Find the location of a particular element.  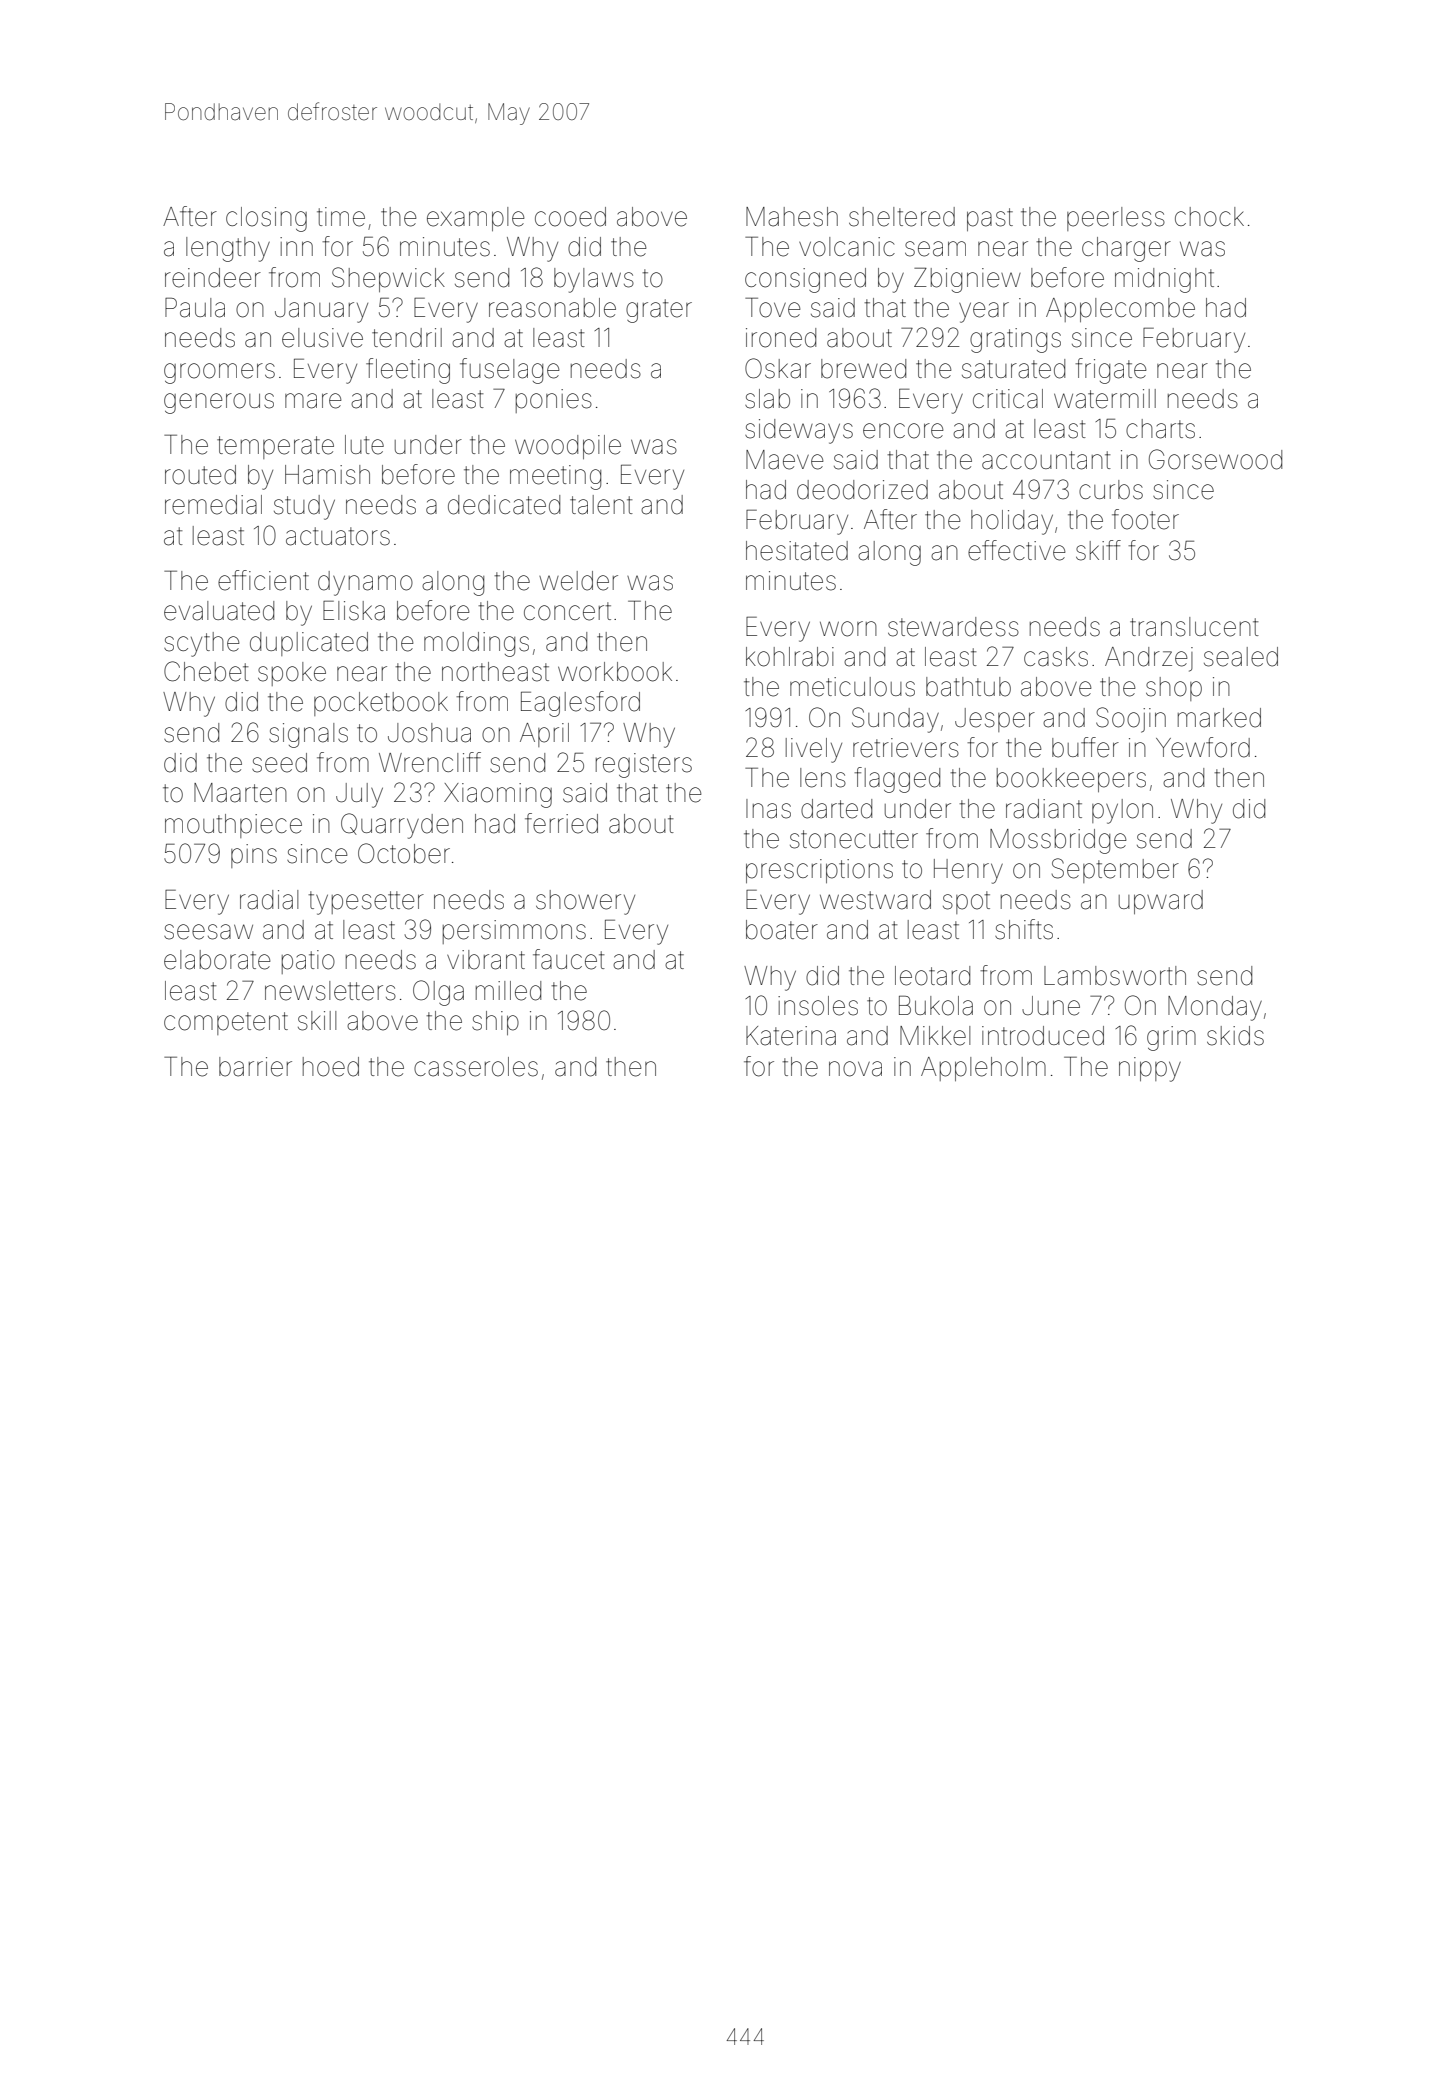

signals is located at coordinates (308, 735).
